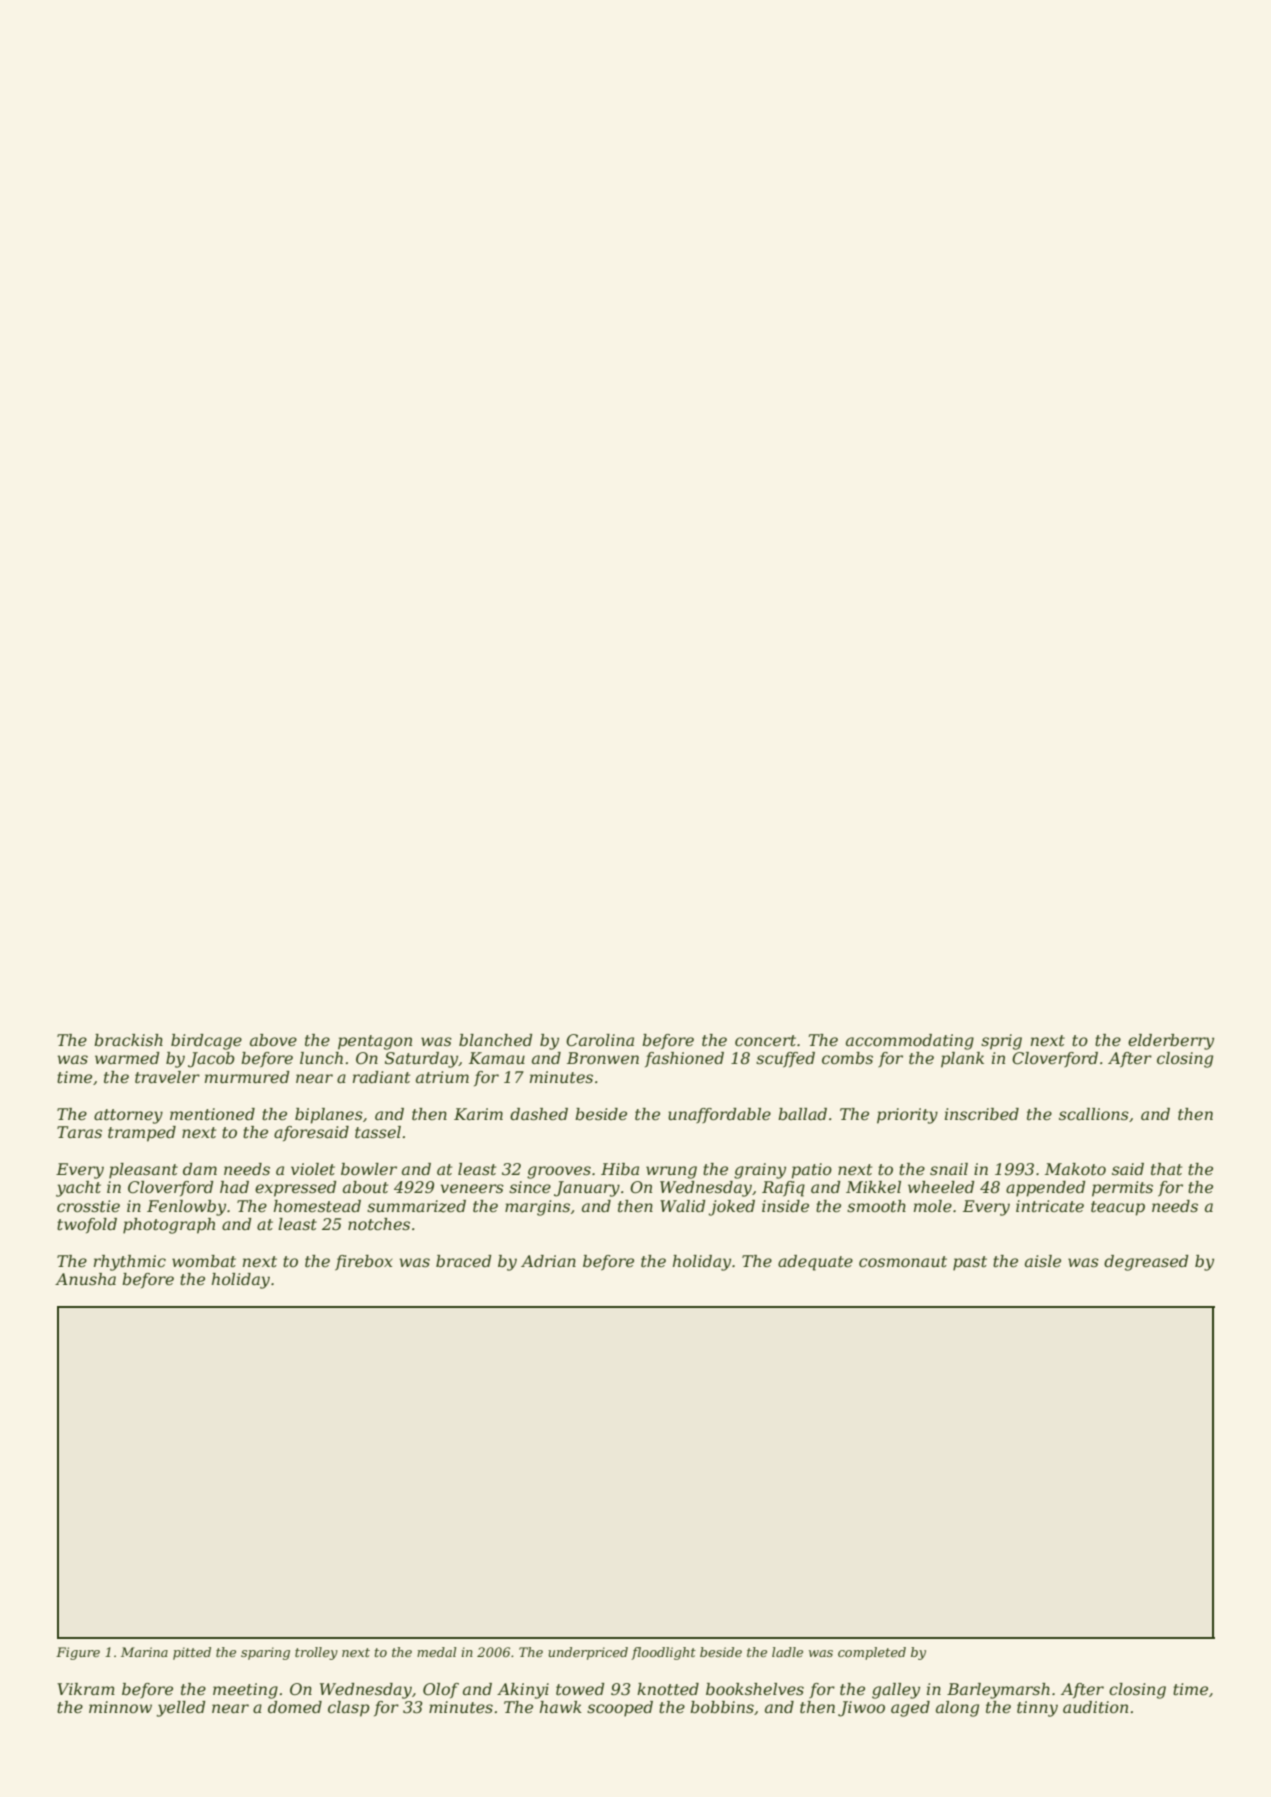  Describe the element at coordinates (436, 1652) in the screenshot. I see `medal` at that location.
